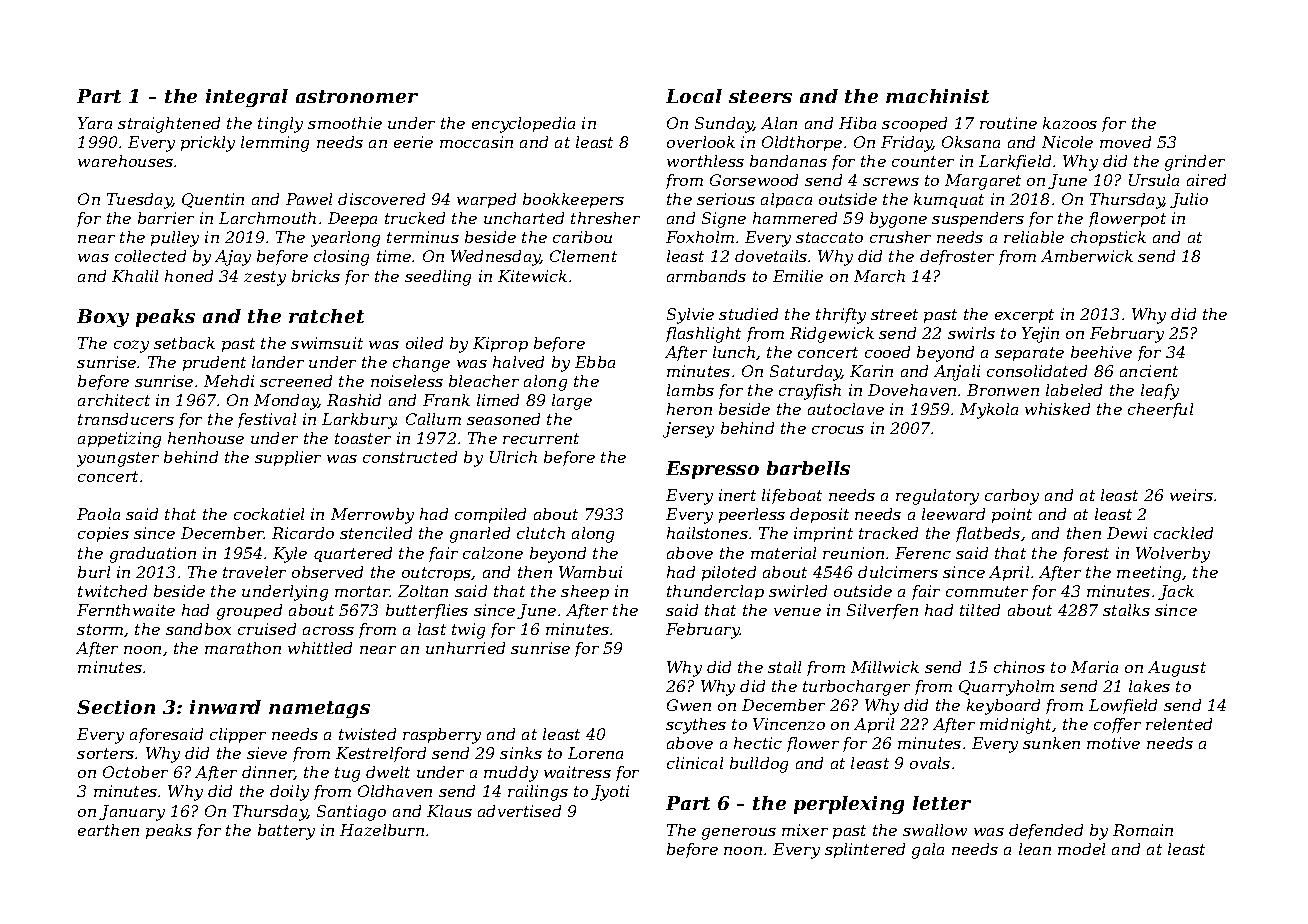 Image resolution: width=1308 pixels, height=924 pixels. I want to click on Romain, so click(1143, 830).
